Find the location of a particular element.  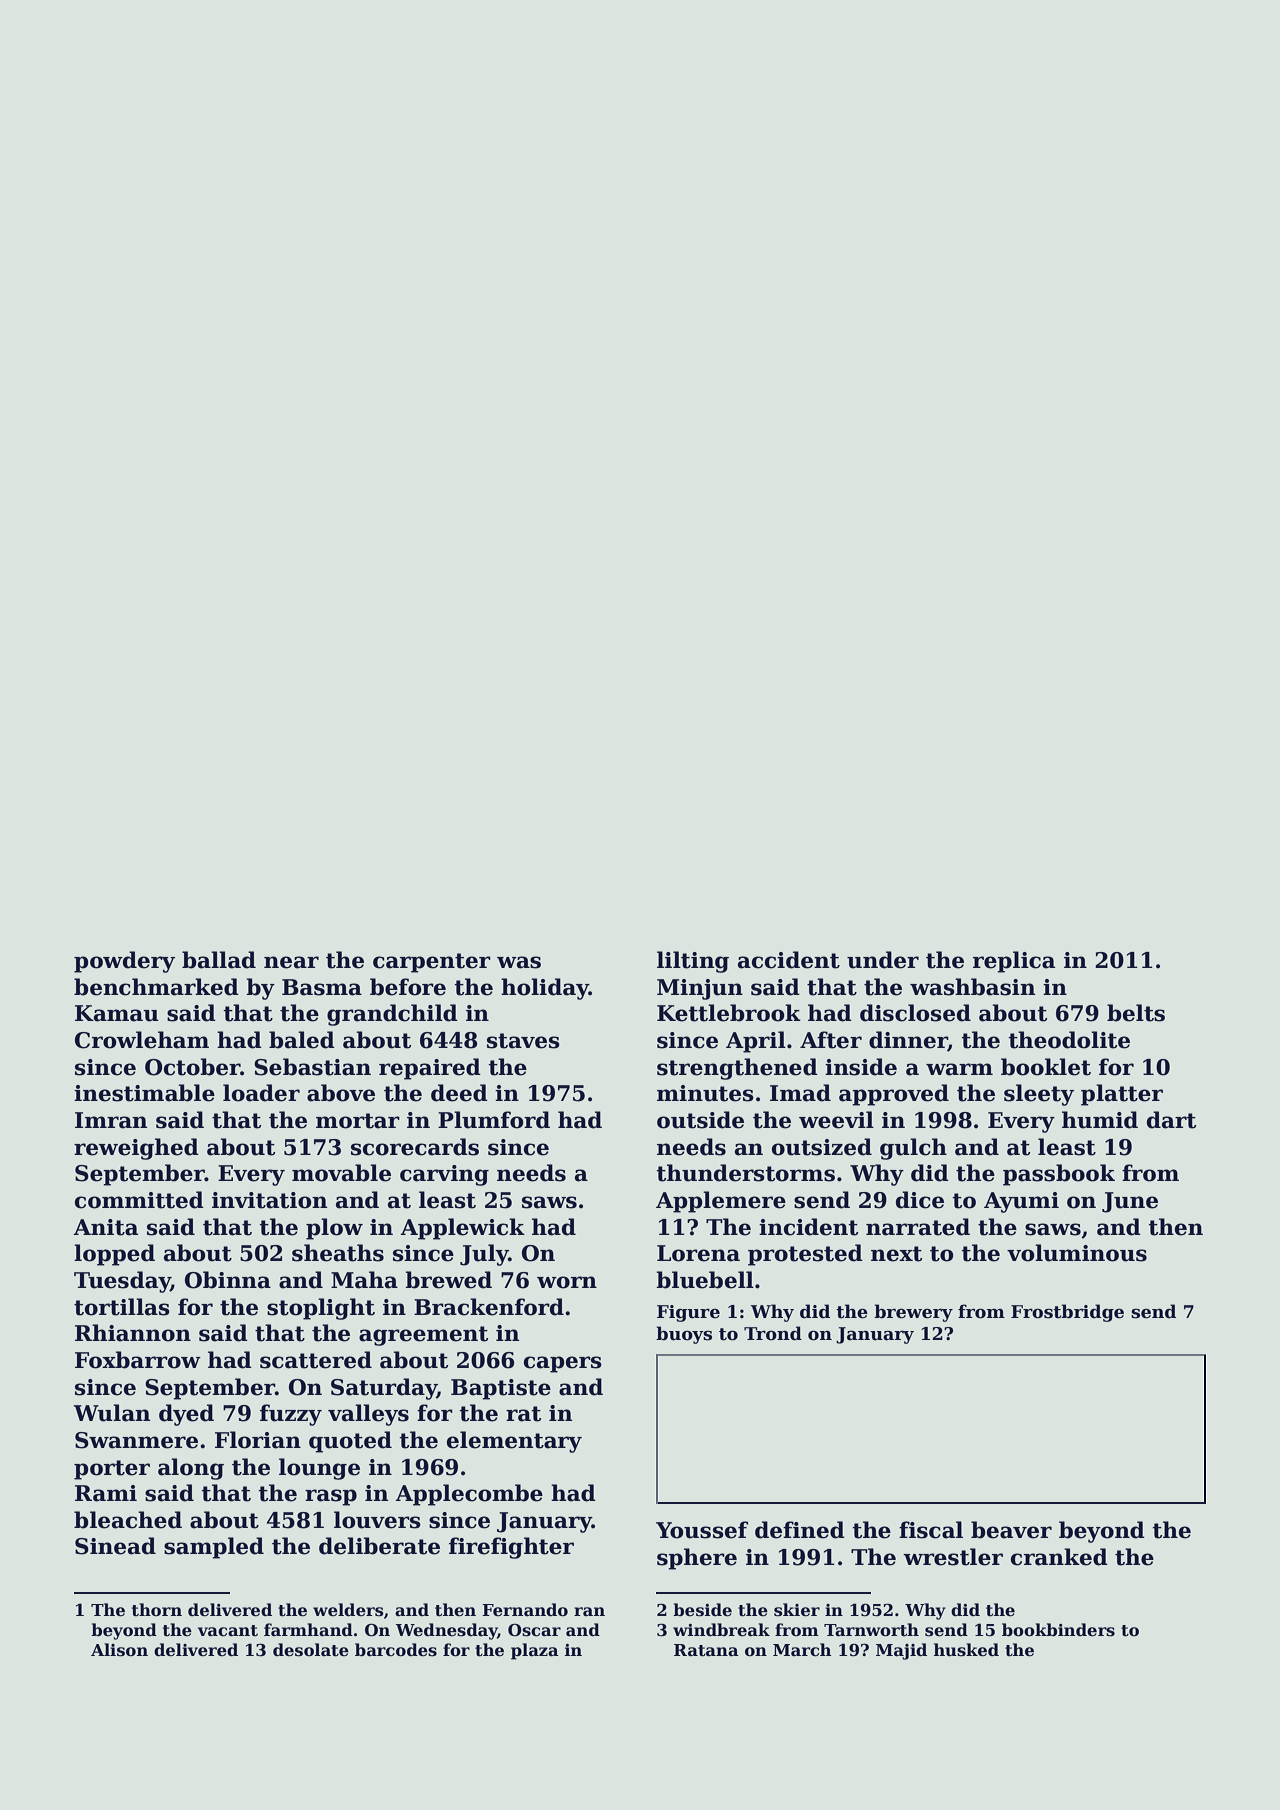

Plumford is located at coordinates (494, 1120).
